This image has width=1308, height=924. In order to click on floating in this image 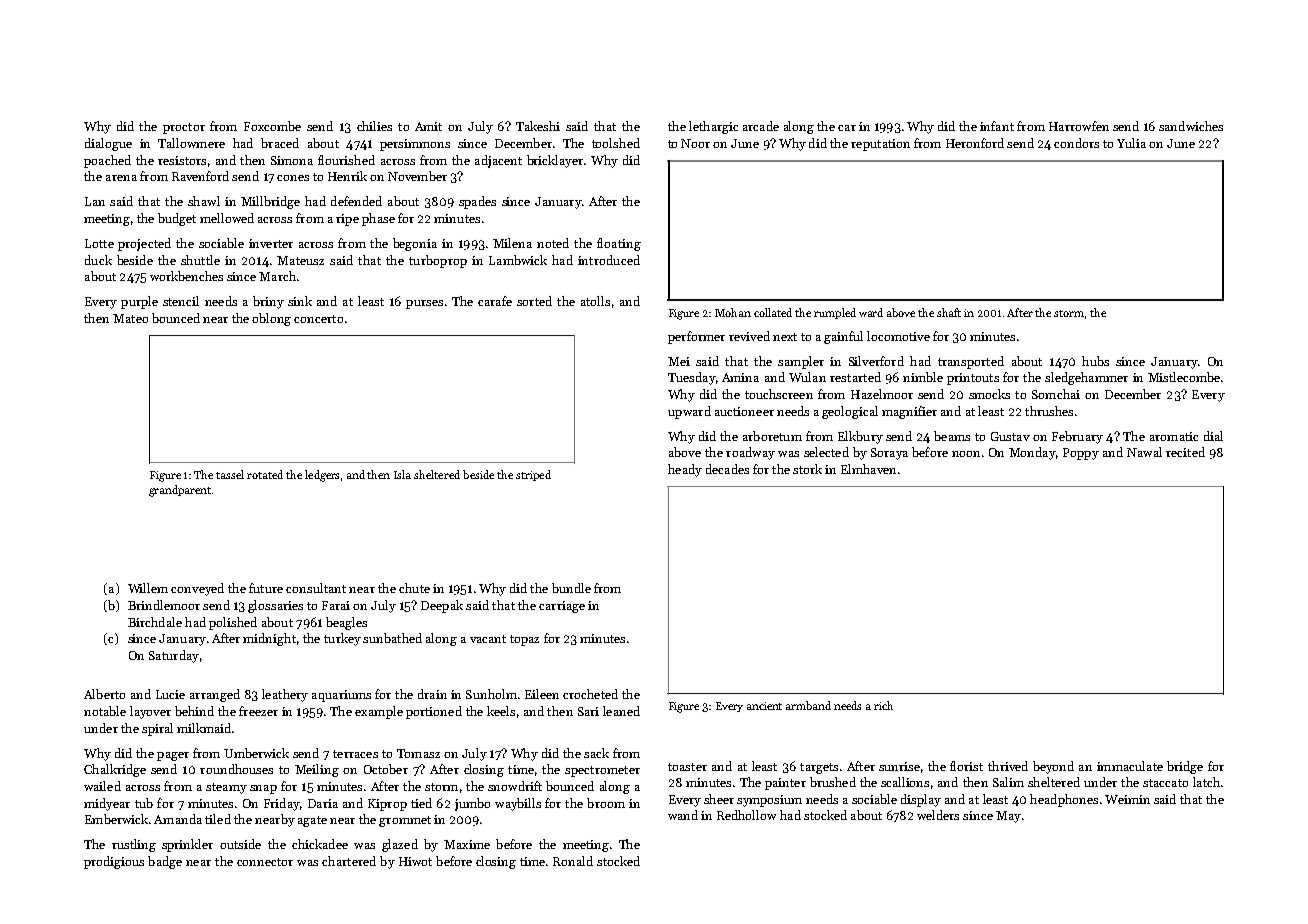, I will do `click(619, 244)`.
